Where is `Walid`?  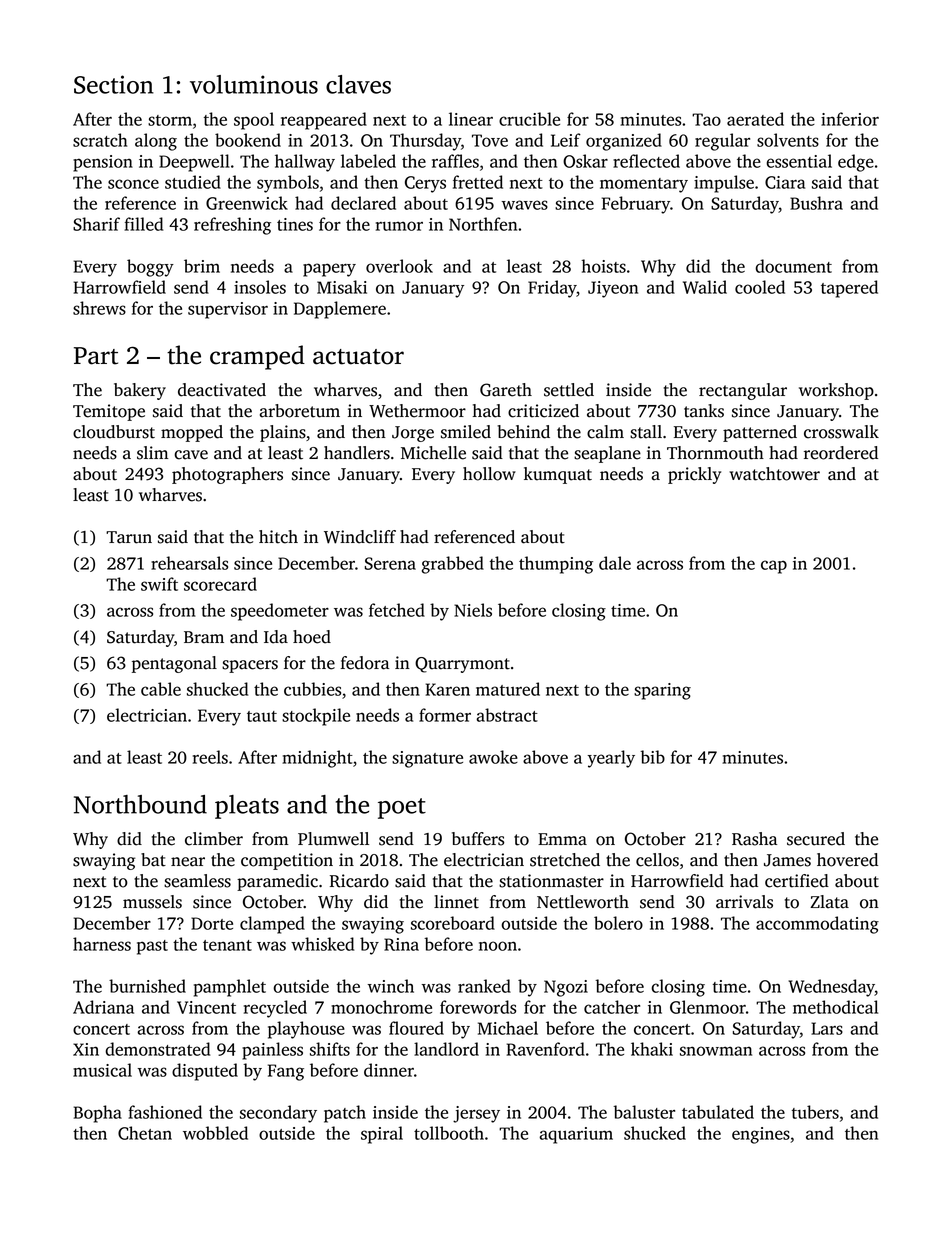
Walid is located at coordinates (705, 287).
